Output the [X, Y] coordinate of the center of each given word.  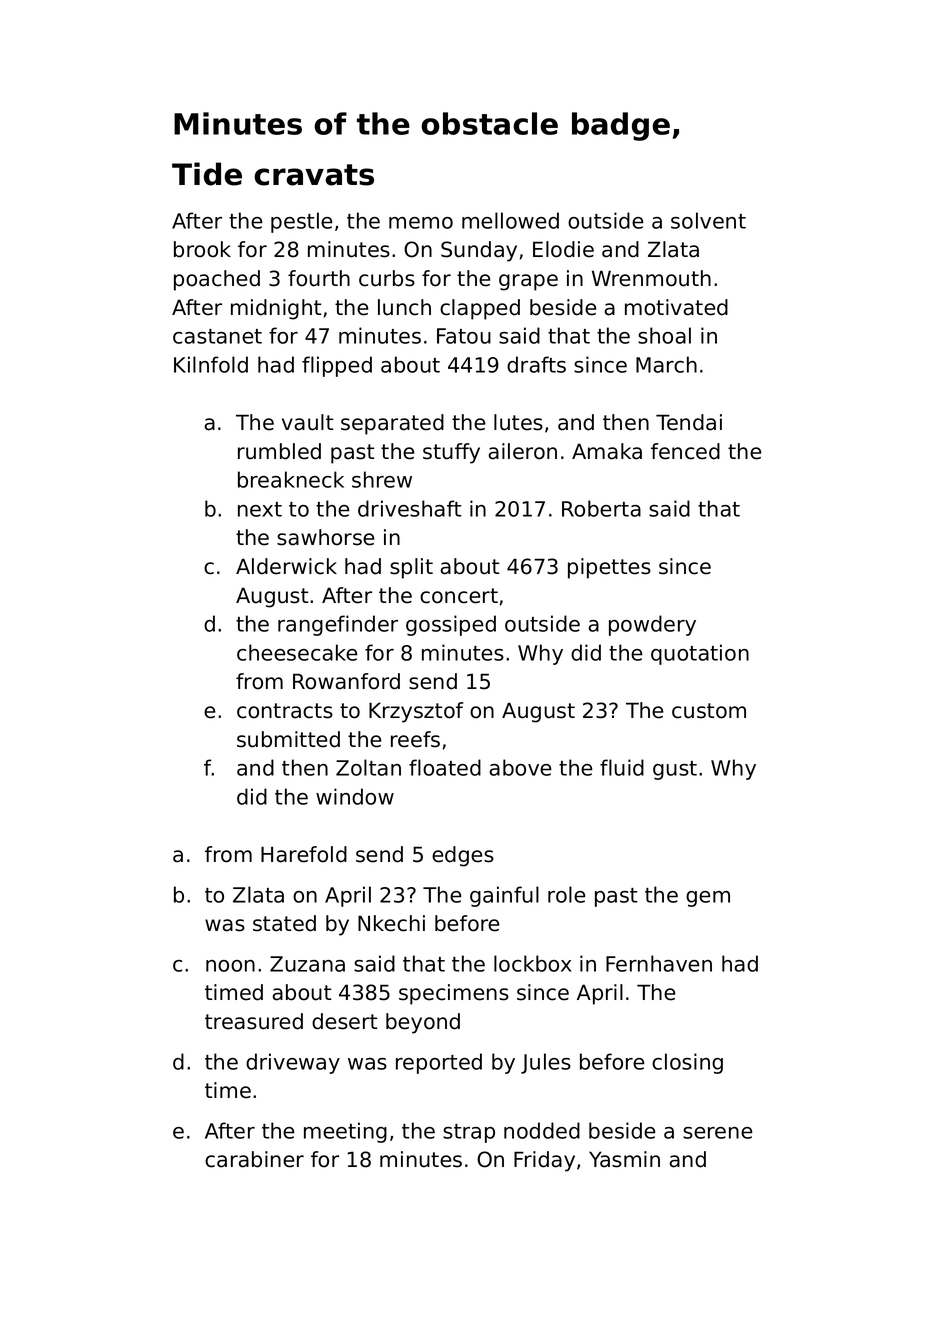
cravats [314, 175]
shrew [382, 479]
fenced [685, 451]
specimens [454, 994]
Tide [207, 174]
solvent [708, 220]
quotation [700, 654]
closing [687, 1063]
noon [230, 966]
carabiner [254, 1159]
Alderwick [286, 566]
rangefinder [338, 625]
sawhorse [325, 537]
